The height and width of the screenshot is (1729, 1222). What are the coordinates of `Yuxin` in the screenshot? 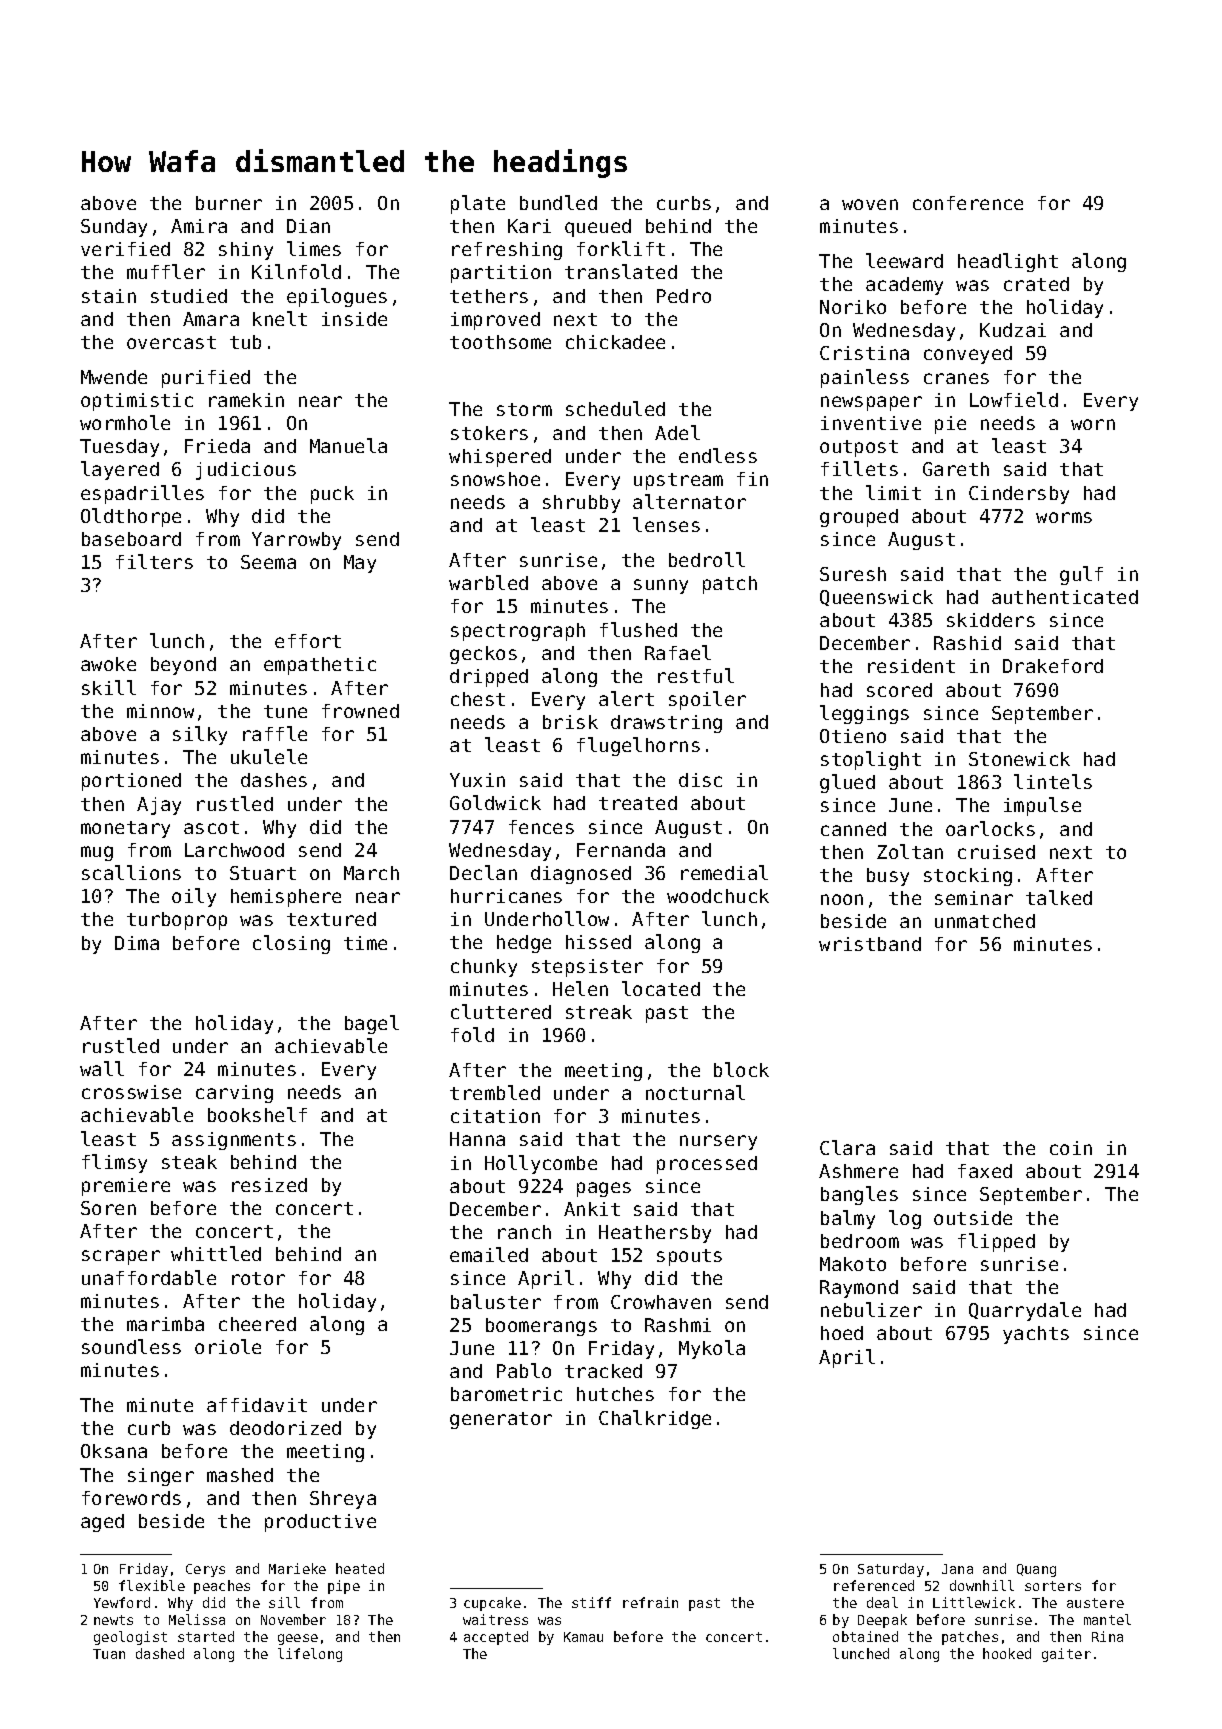 It's located at (477, 780).
